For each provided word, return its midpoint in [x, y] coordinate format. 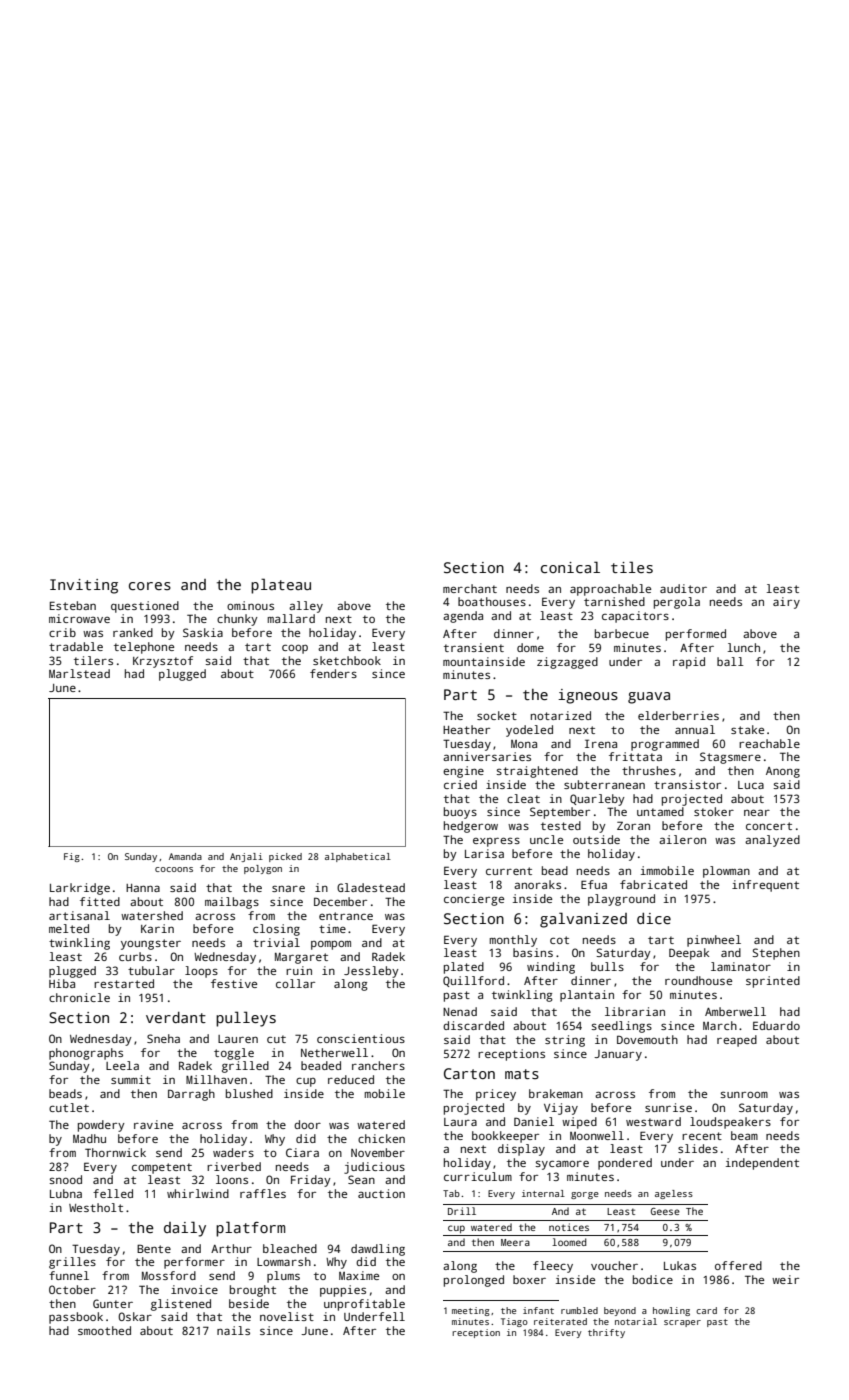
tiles [632, 567]
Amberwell [735, 1011]
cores [150, 586]
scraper [682, 1323]
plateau [281, 586]
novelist [287, 1316]
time [332, 928]
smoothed [104, 1330]
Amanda [185, 856]
